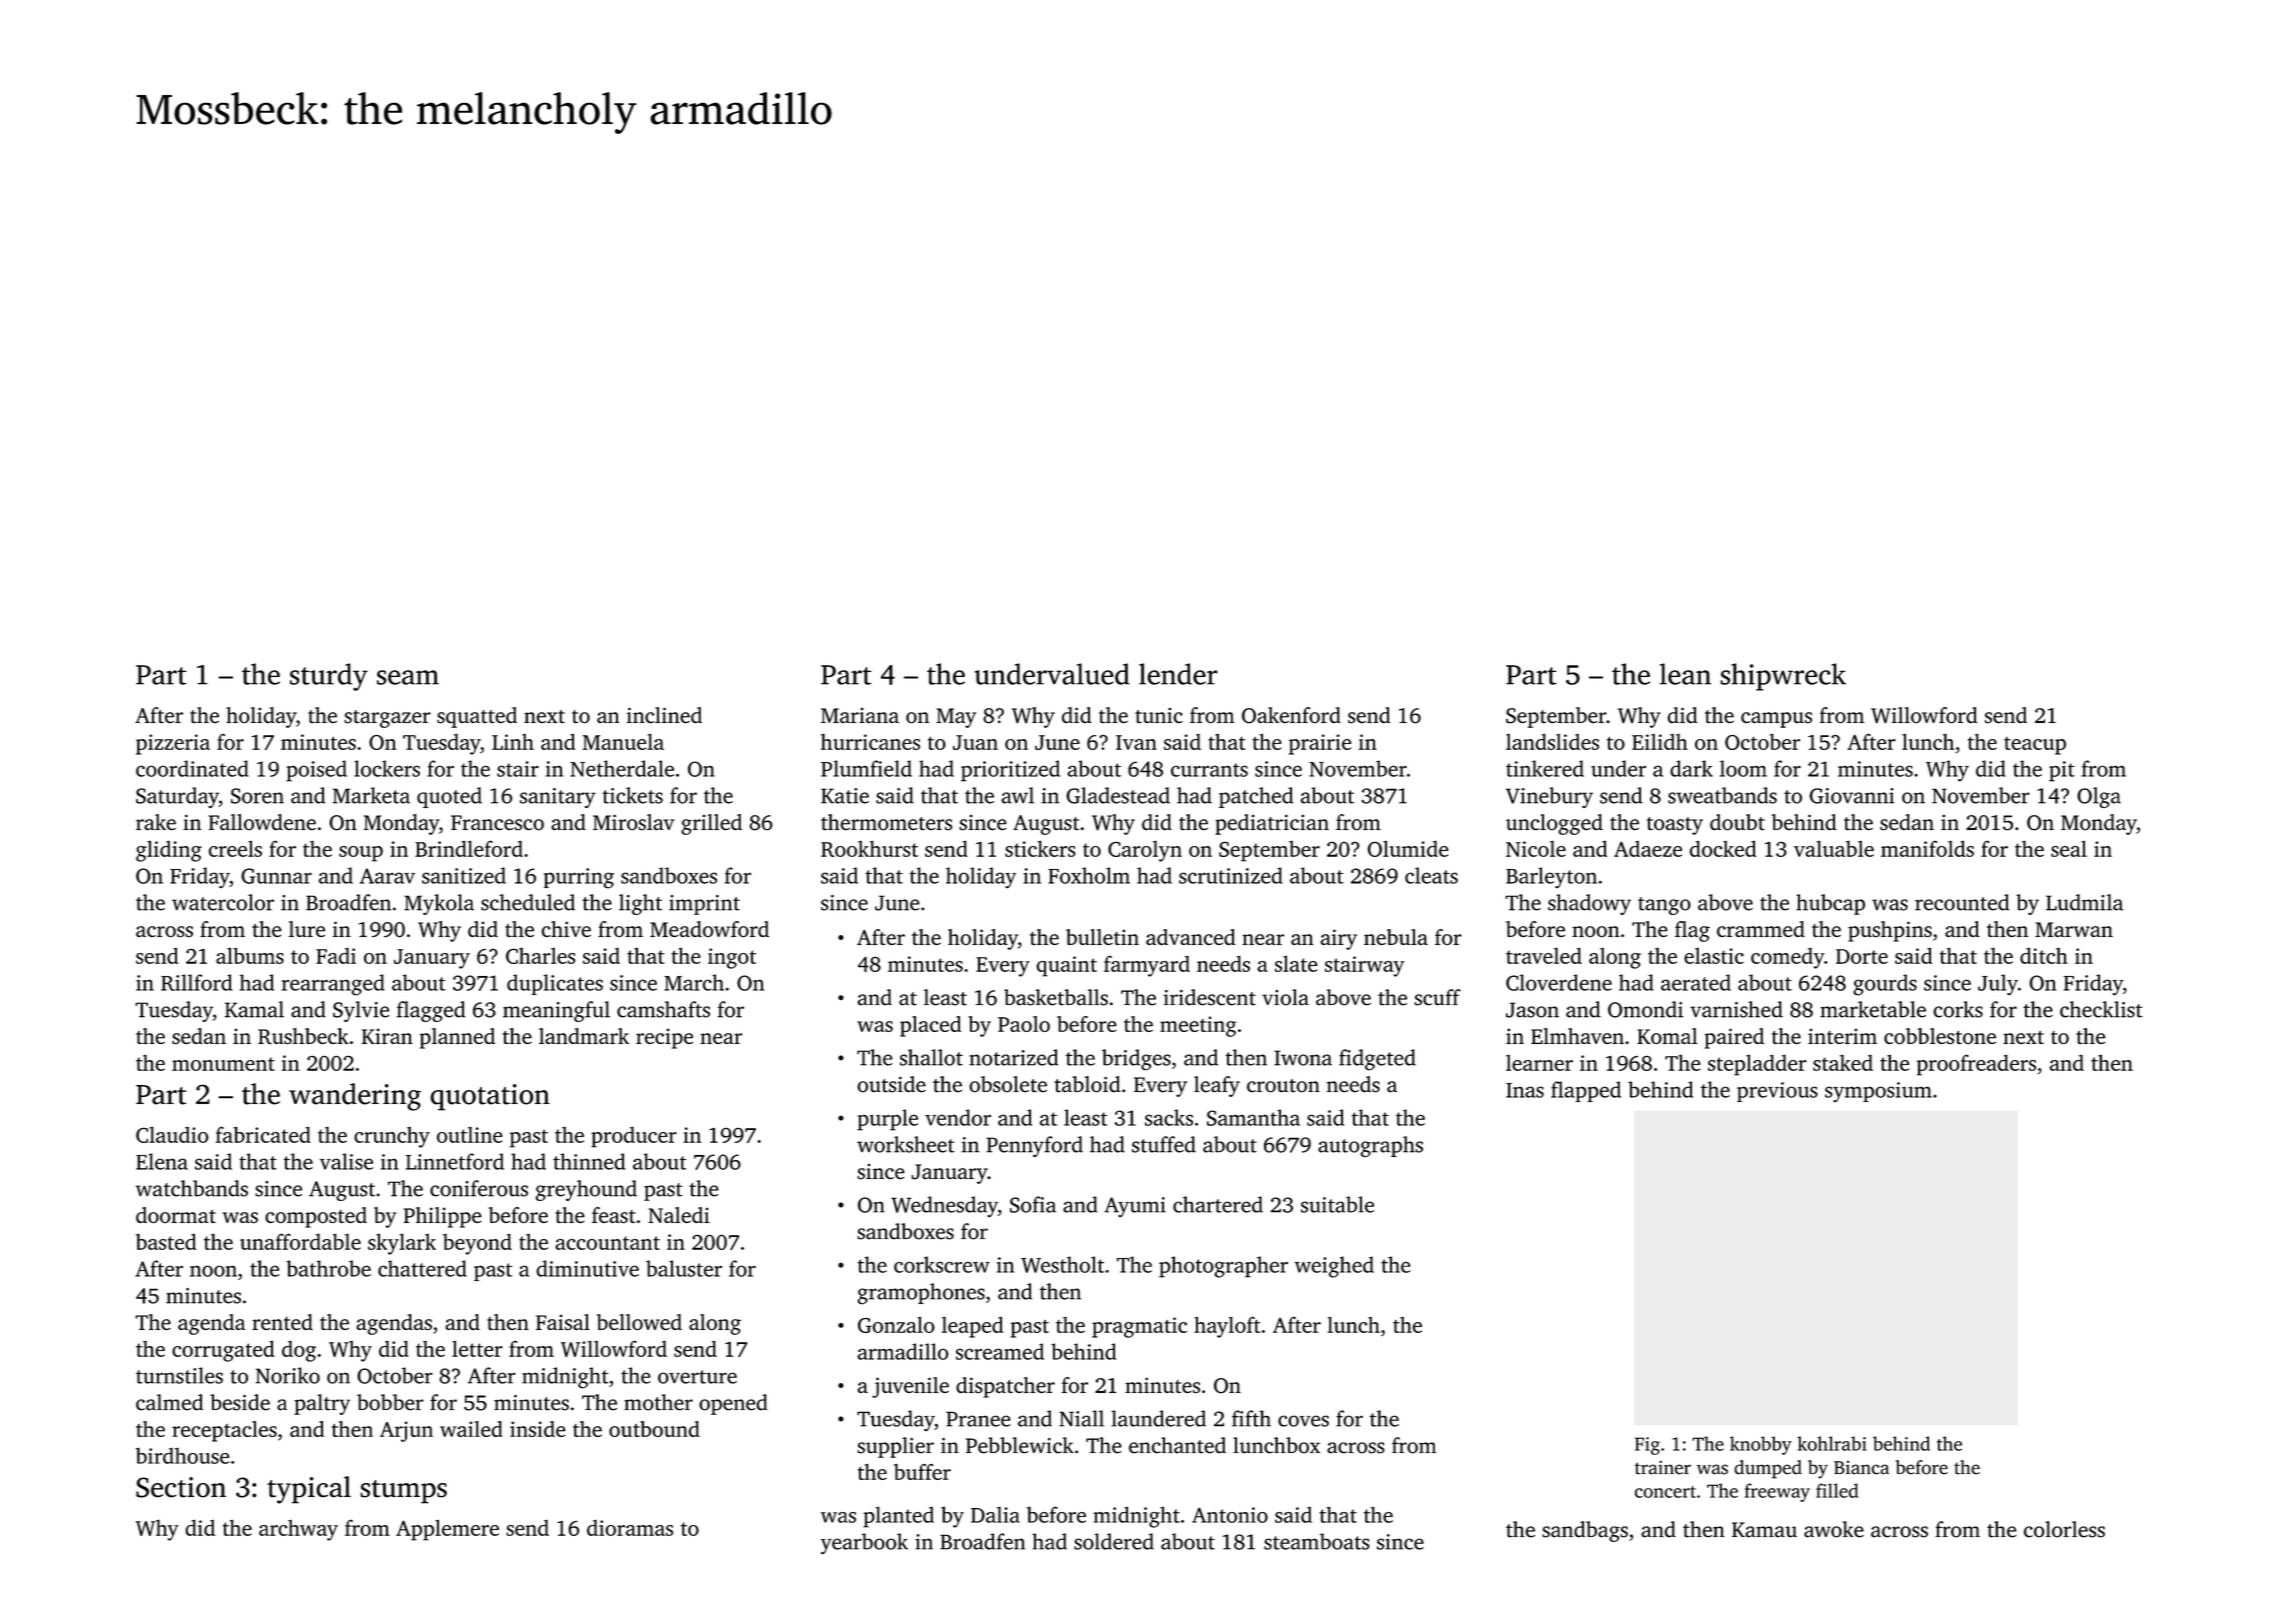 Image resolution: width=2282 pixels, height=1614 pixels. Describe the element at coordinates (223, 902) in the screenshot. I see `watercolor` at that location.
